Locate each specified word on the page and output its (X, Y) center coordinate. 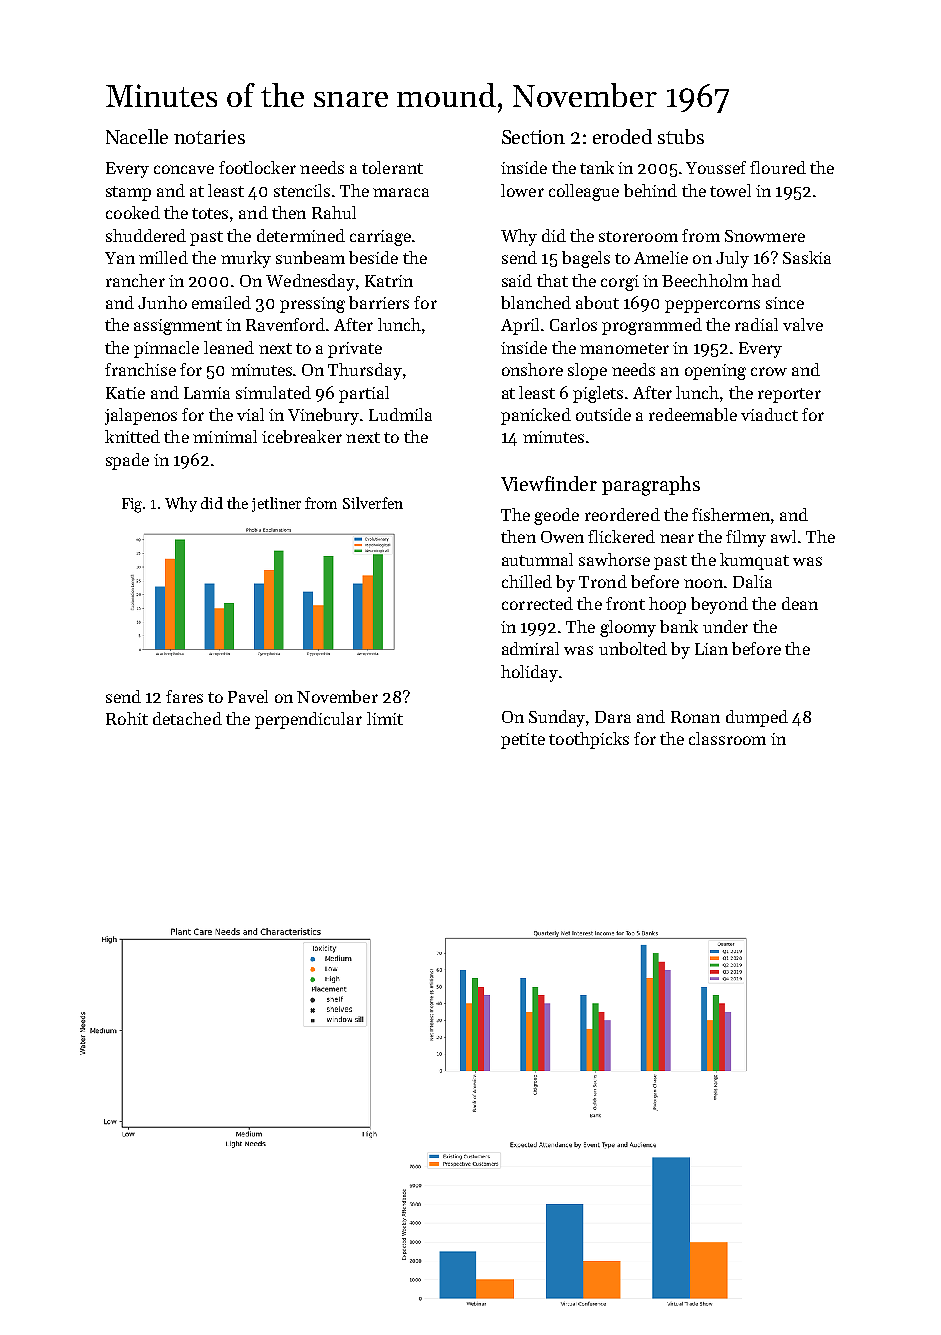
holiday (529, 673)
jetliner (276, 504)
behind (650, 190)
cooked (133, 212)
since (785, 303)
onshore (532, 369)
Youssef (716, 167)
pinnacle (166, 349)
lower (522, 190)
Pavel (248, 696)
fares (184, 696)
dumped (757, 718)
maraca (401, 192)
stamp (128, 193)
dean (800, 603)
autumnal (537, 559)
